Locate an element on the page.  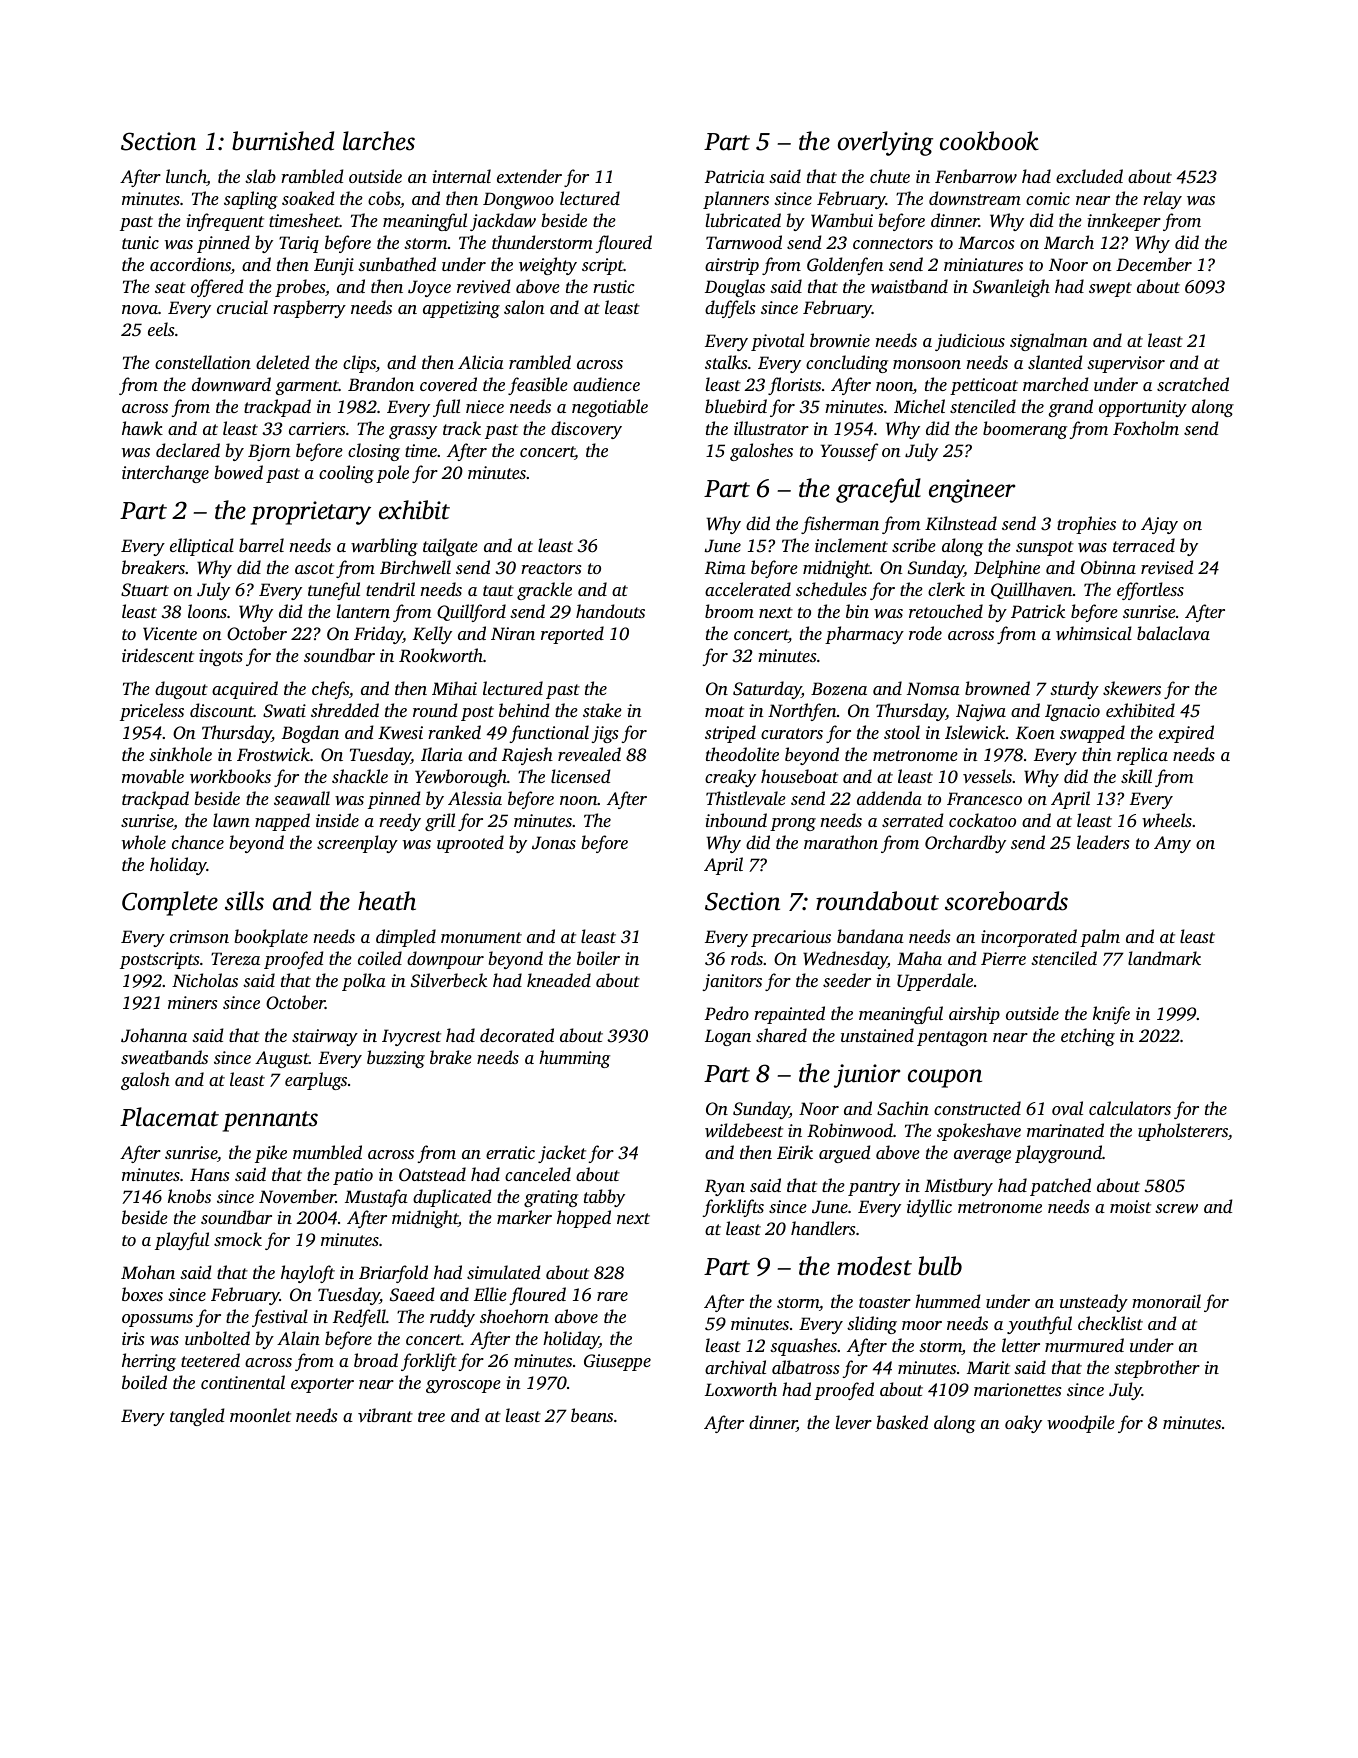
retouched is located at coordinates (946, 611).
